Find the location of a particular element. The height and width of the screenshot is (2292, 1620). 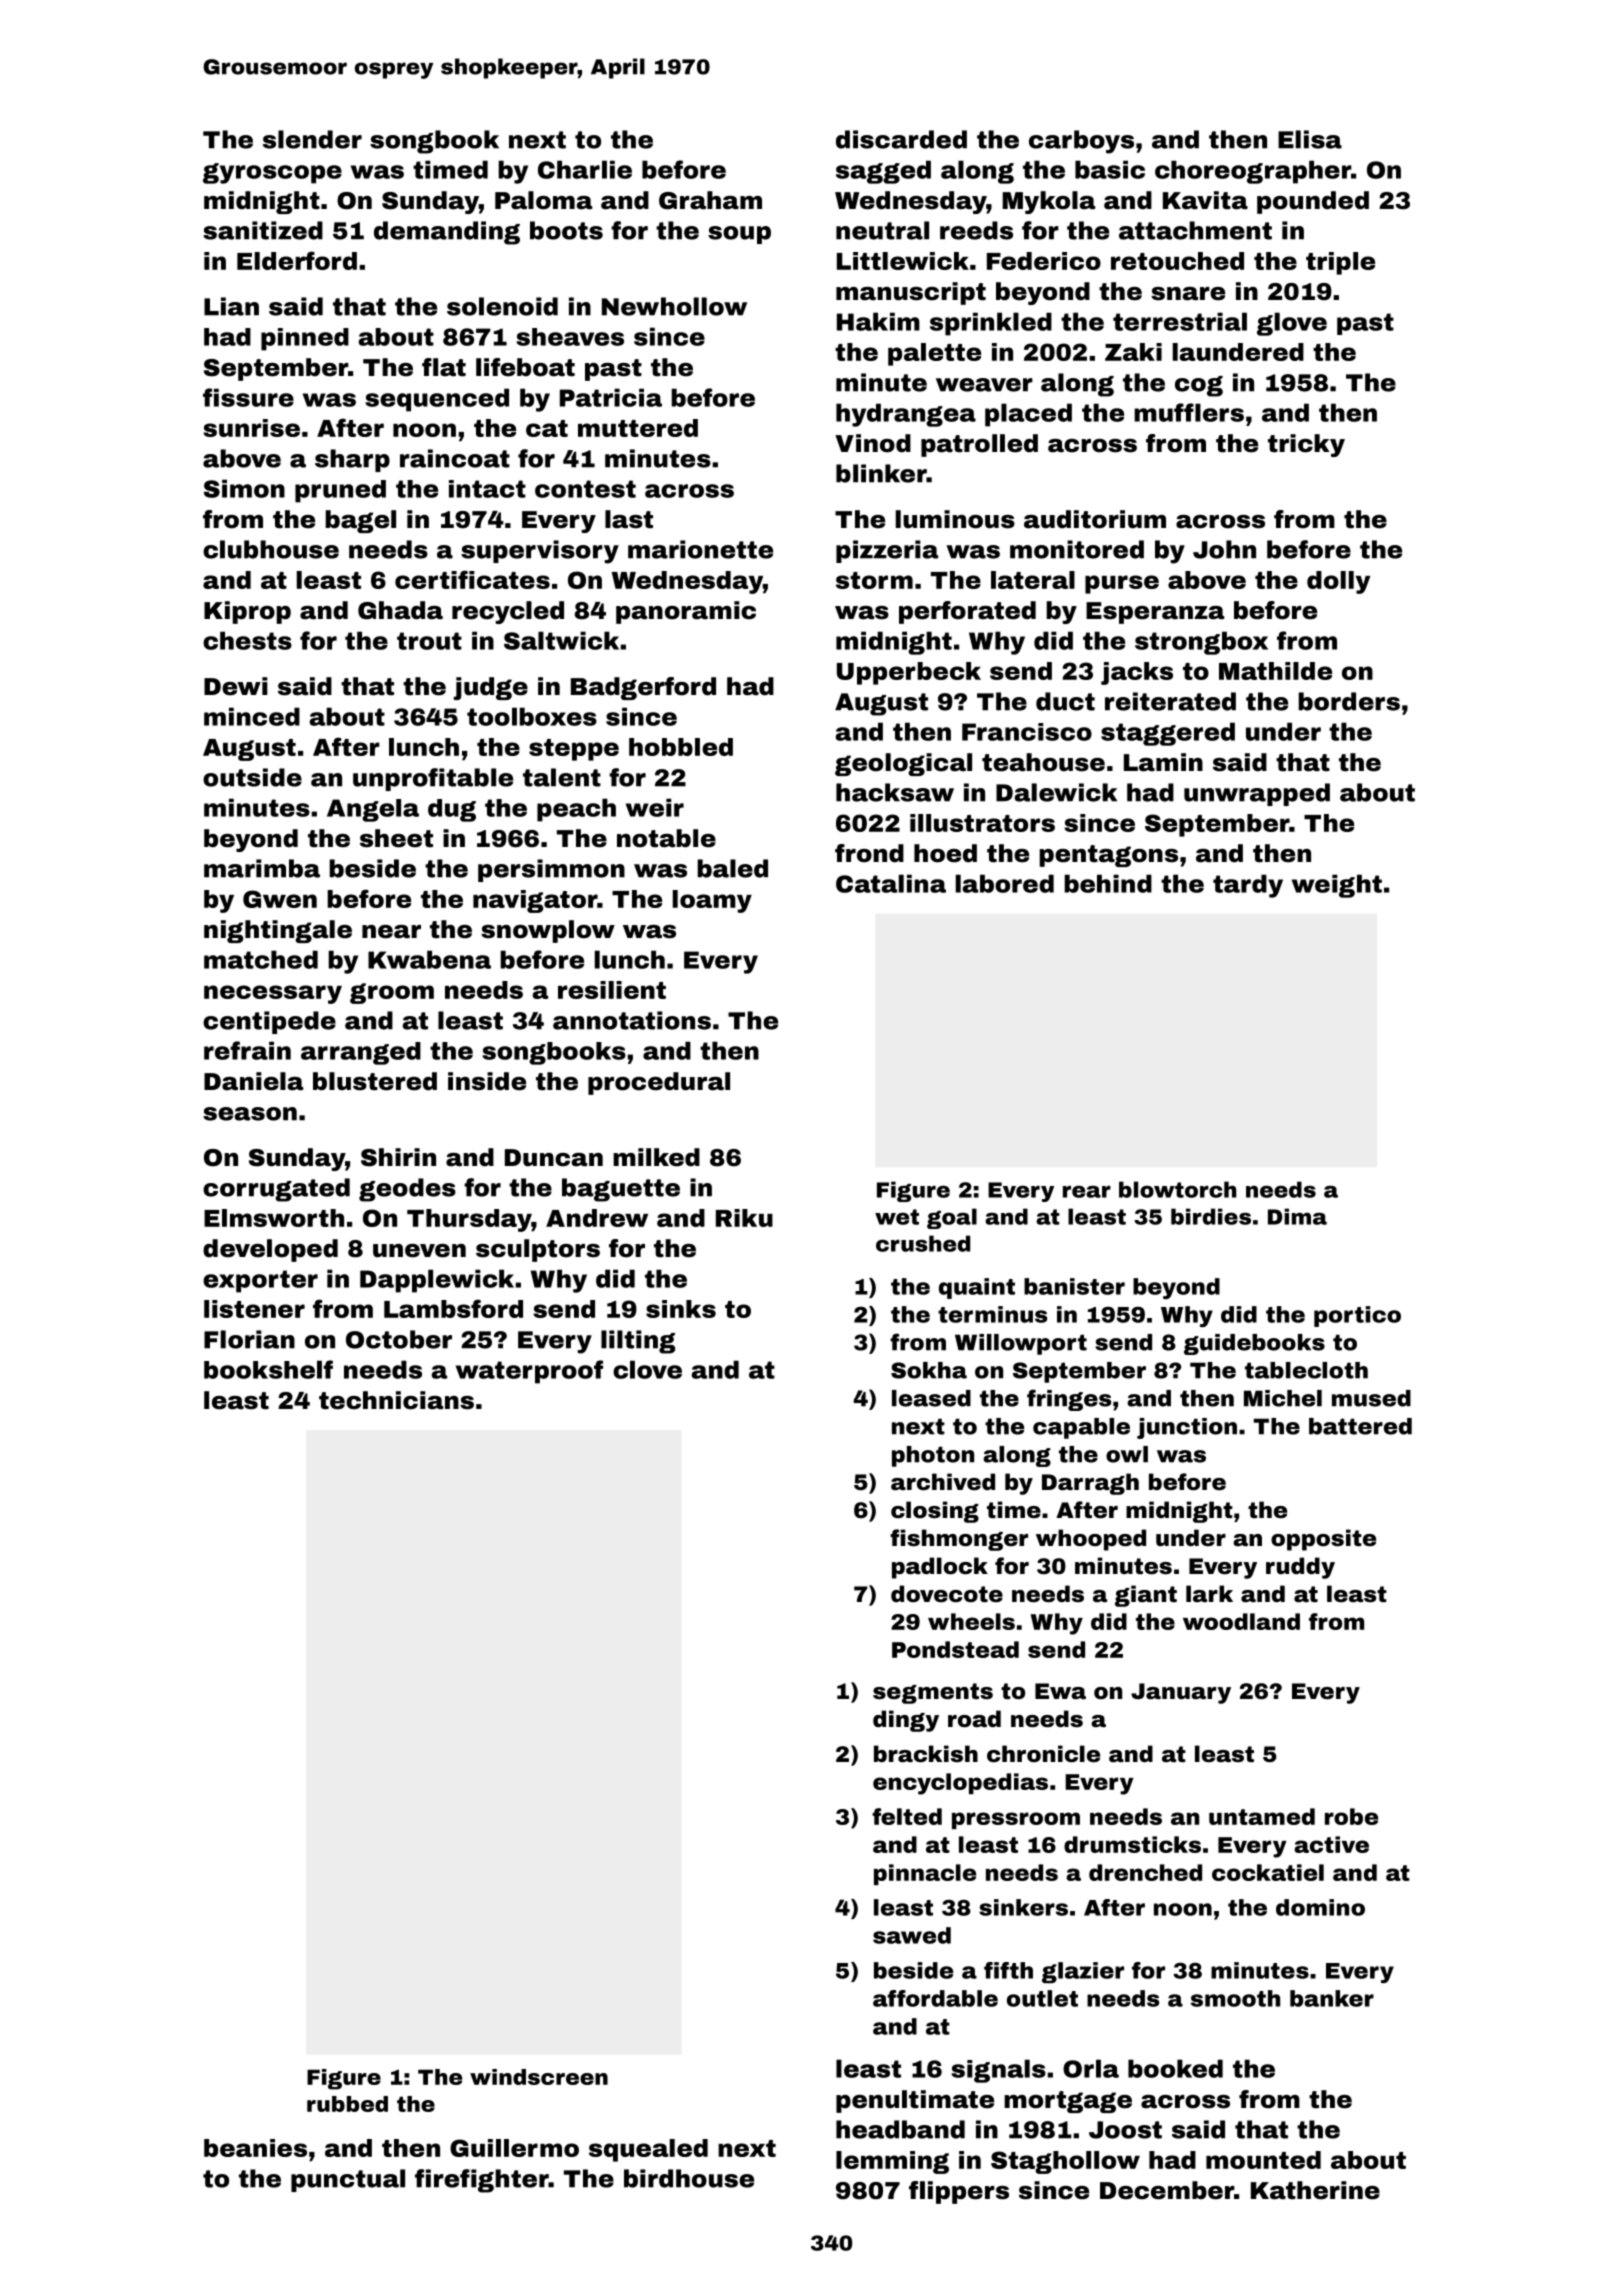

discarded is located at coordinates (901, 139).
